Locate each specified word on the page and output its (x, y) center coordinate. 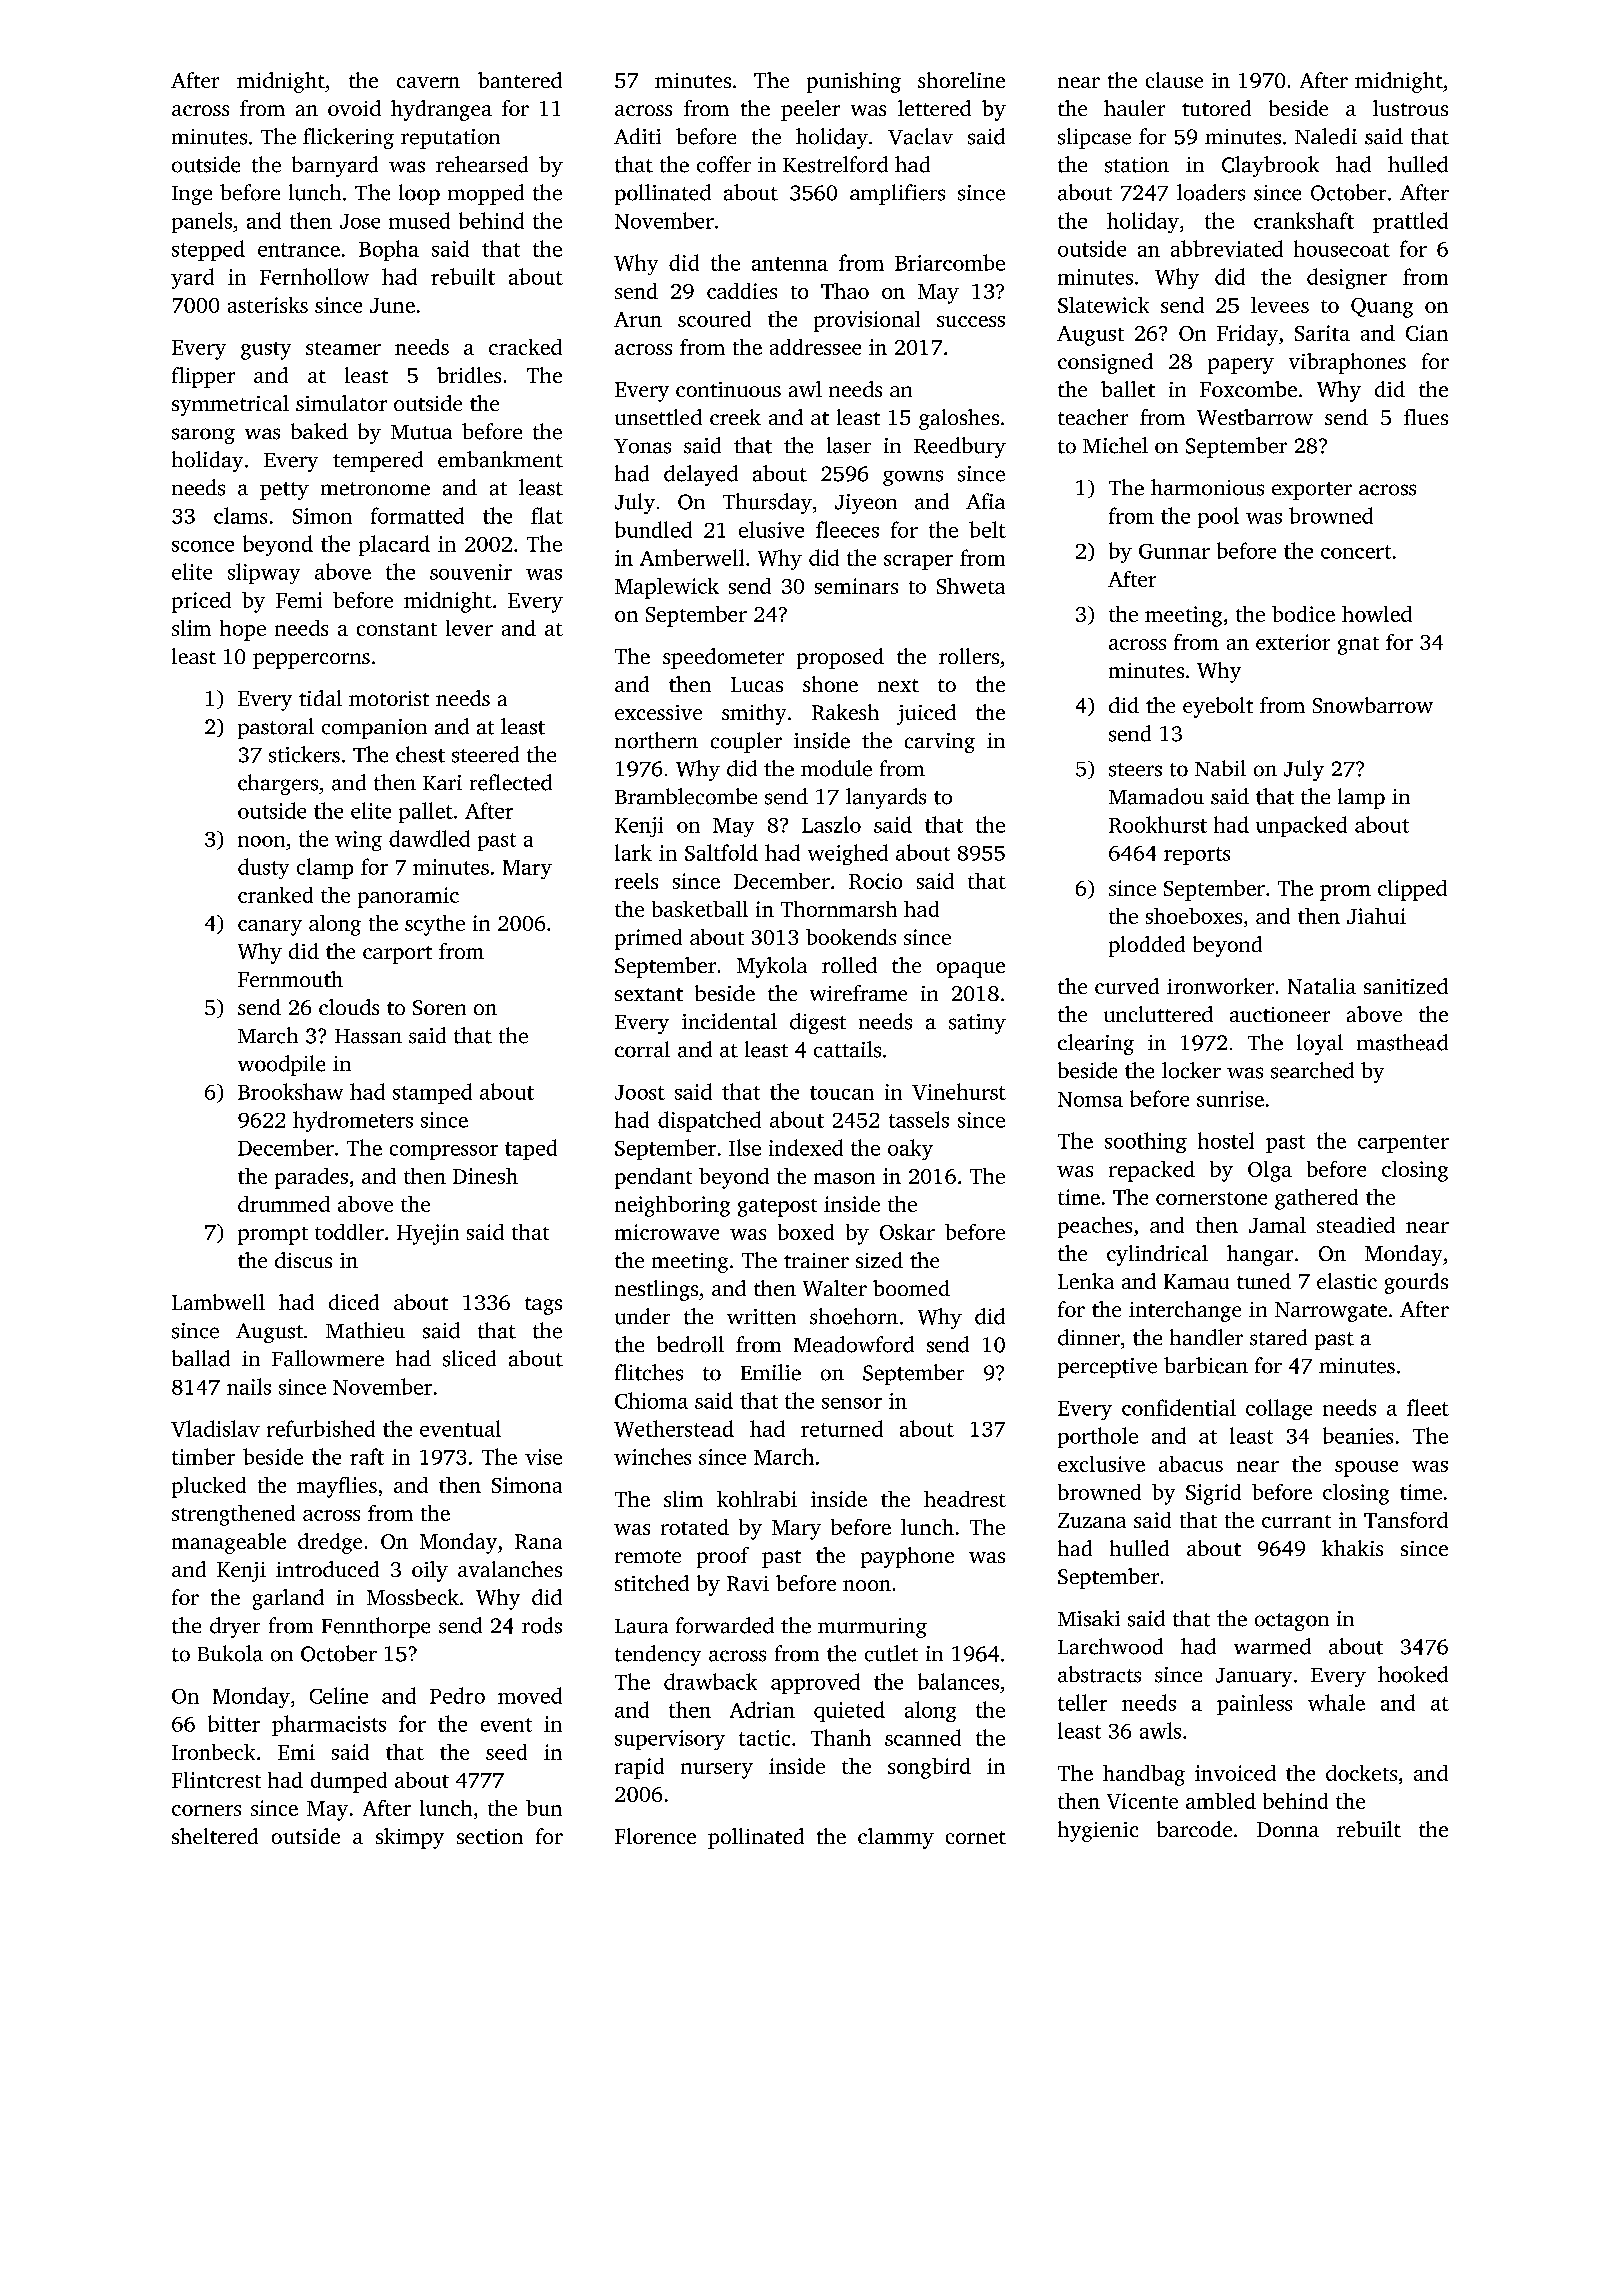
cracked (525, 347)
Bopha (389, 250)
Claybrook (1270, 166)
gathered (1316, 1199)
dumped (349, 1782)
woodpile (281, 1065)
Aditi (637, 136)
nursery (717, 1771)
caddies (742, 291)
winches (652, 1456)
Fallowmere (328, 1358)
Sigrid (1213, 1494)
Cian (1427, 333)
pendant (653, 1178)
